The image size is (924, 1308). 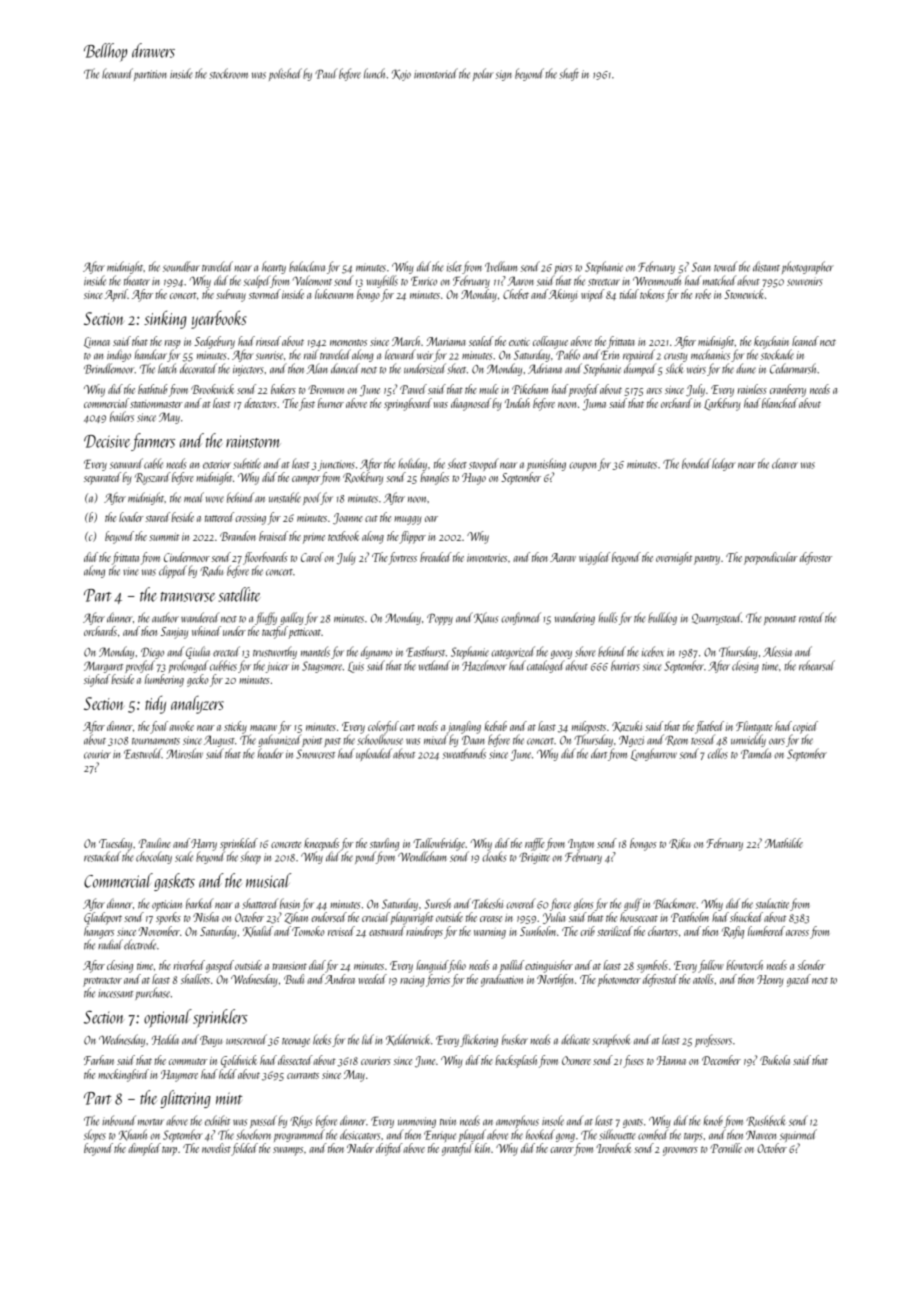 What do you see at coordinates (439, 844) in the document?
I see `Tallowbridge` at bounding box center [439, 844].
